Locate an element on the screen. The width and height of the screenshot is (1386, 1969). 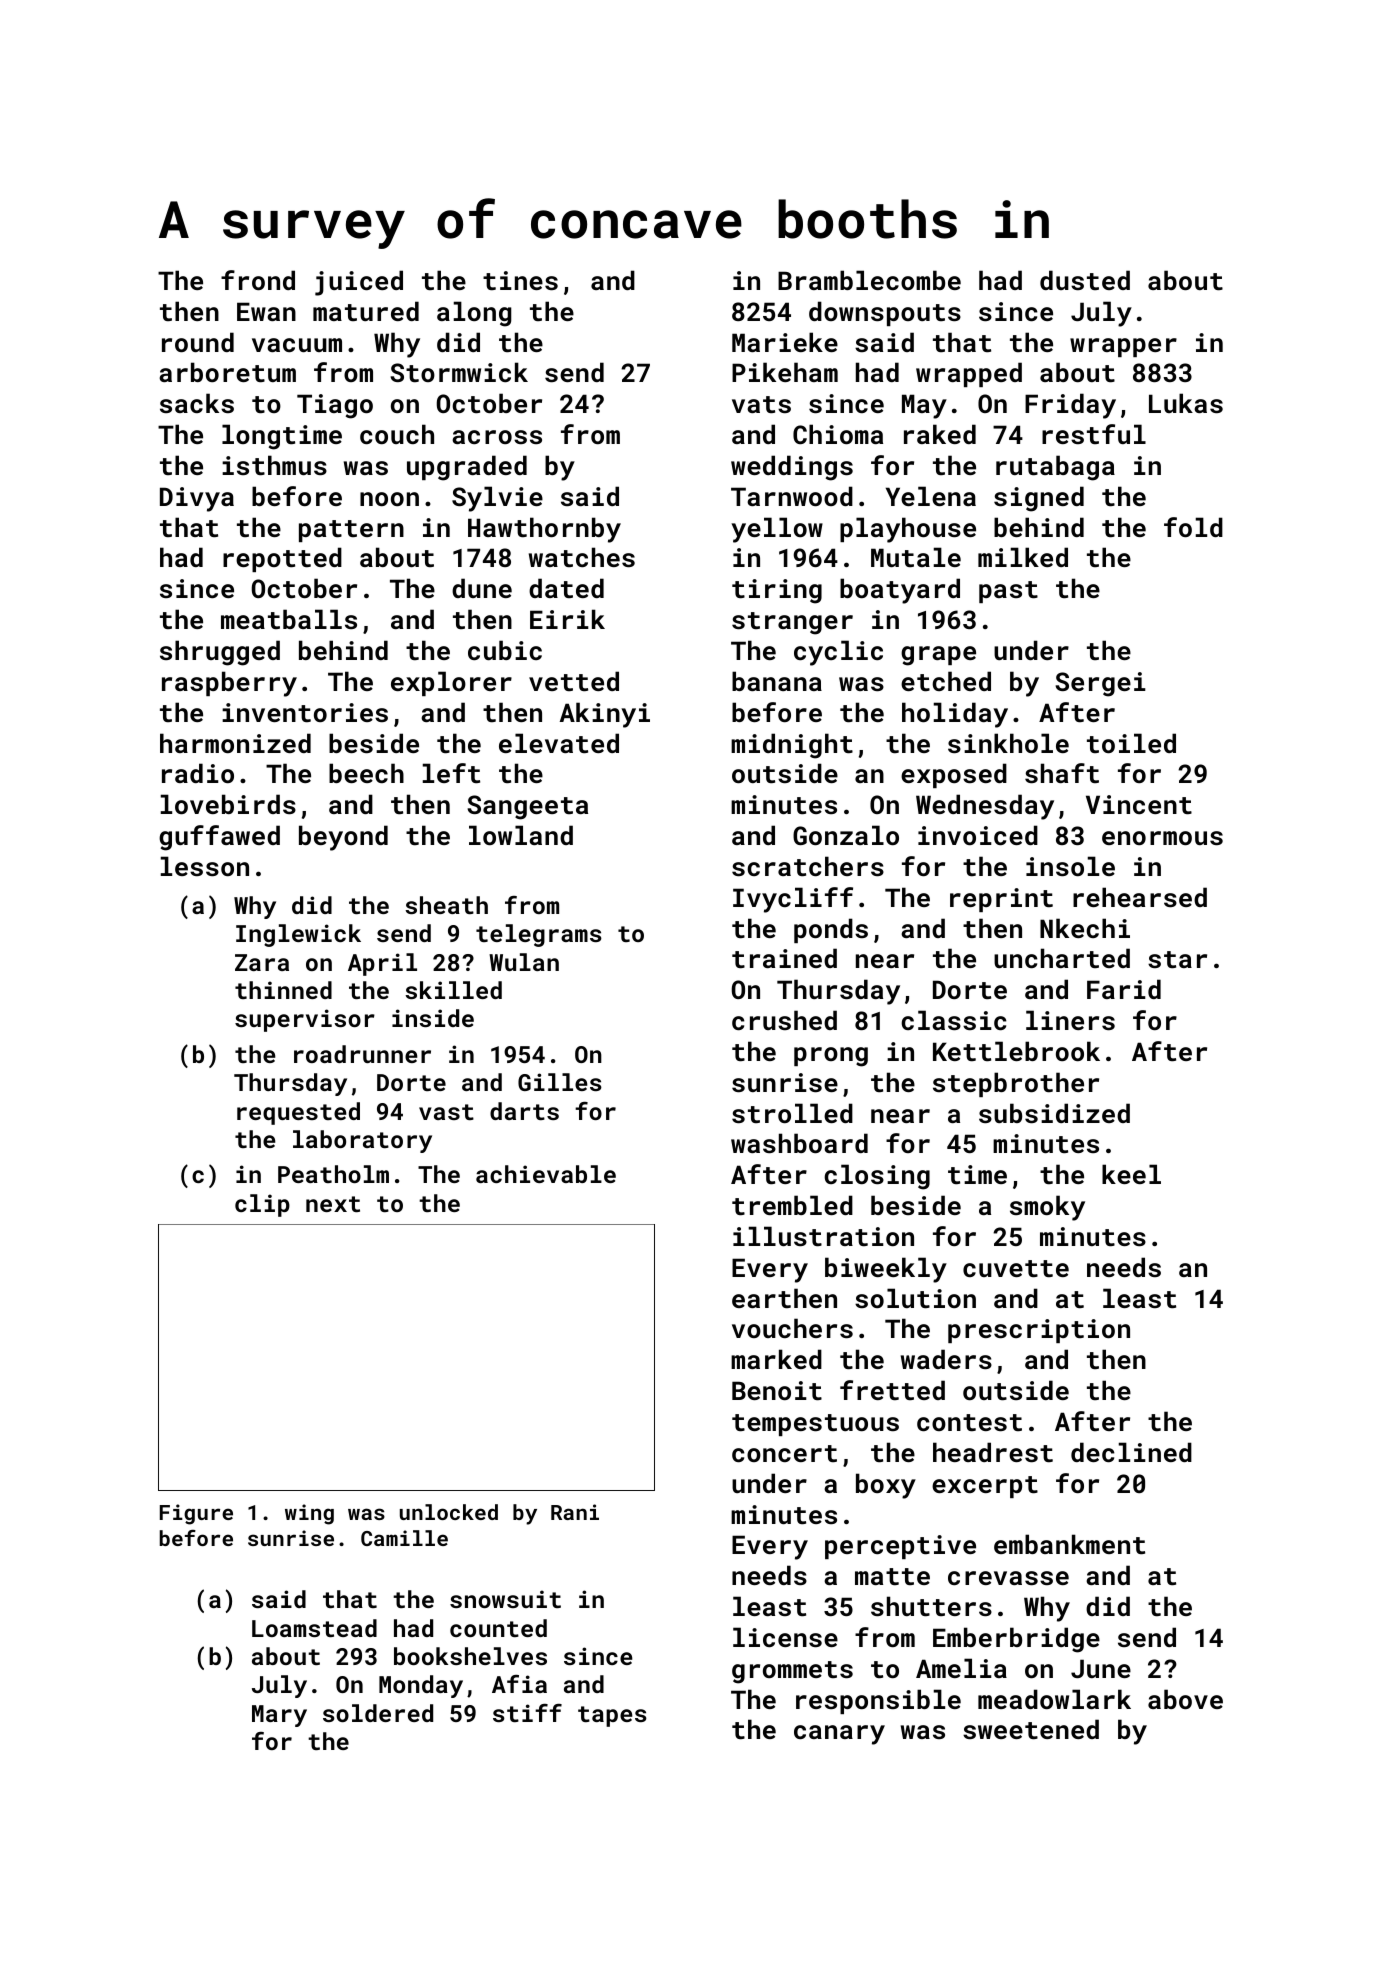
Gilles is located at coordinates (560, 1082).
